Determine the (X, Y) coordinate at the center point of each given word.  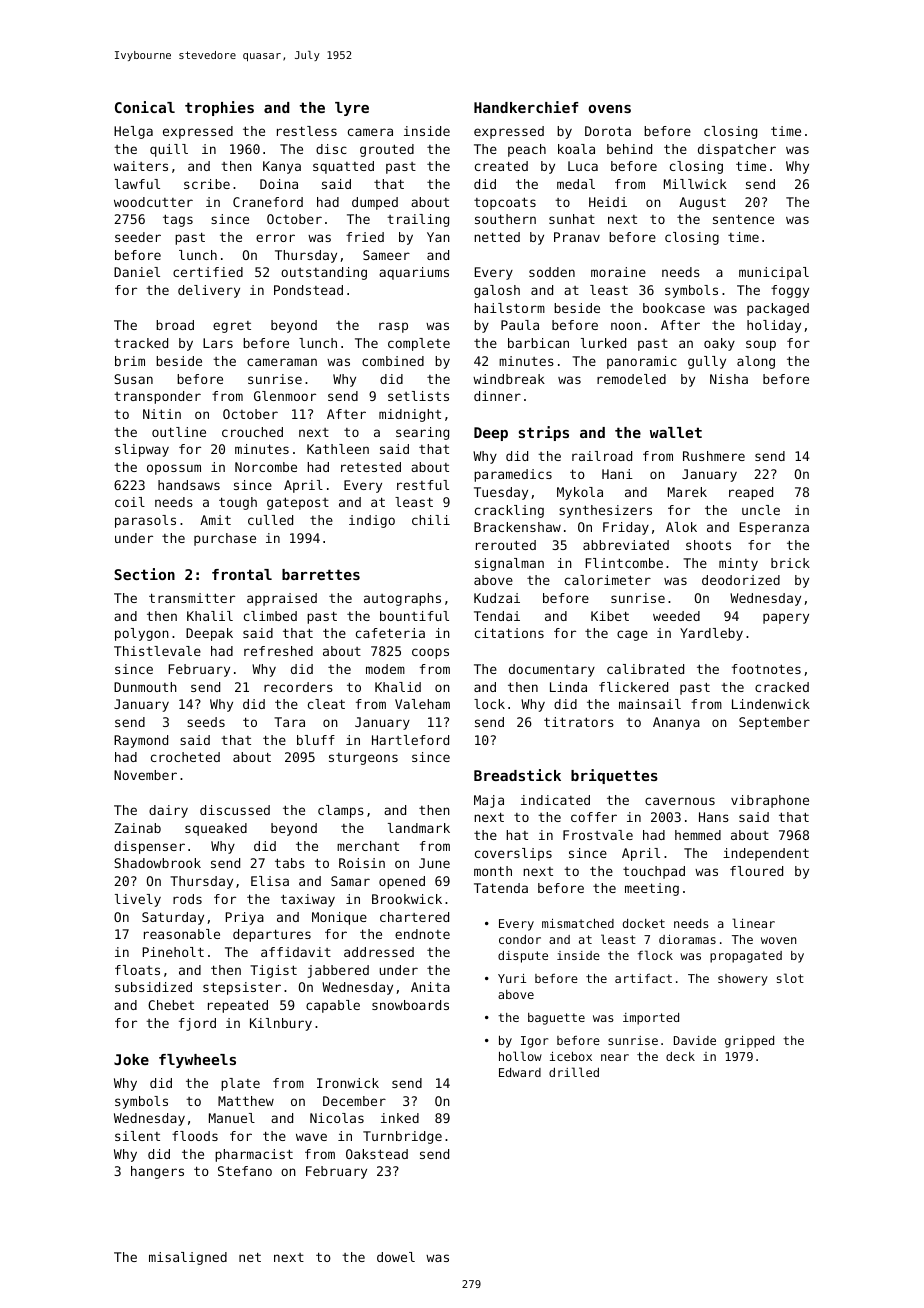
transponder (157, 397)
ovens (610, 109)
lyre (352, 109)
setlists (418, 396)
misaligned (188, 1258)
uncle (761, 510)
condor (520, 939)
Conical (145, 107)
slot (790, 978)
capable (333, 1006)
